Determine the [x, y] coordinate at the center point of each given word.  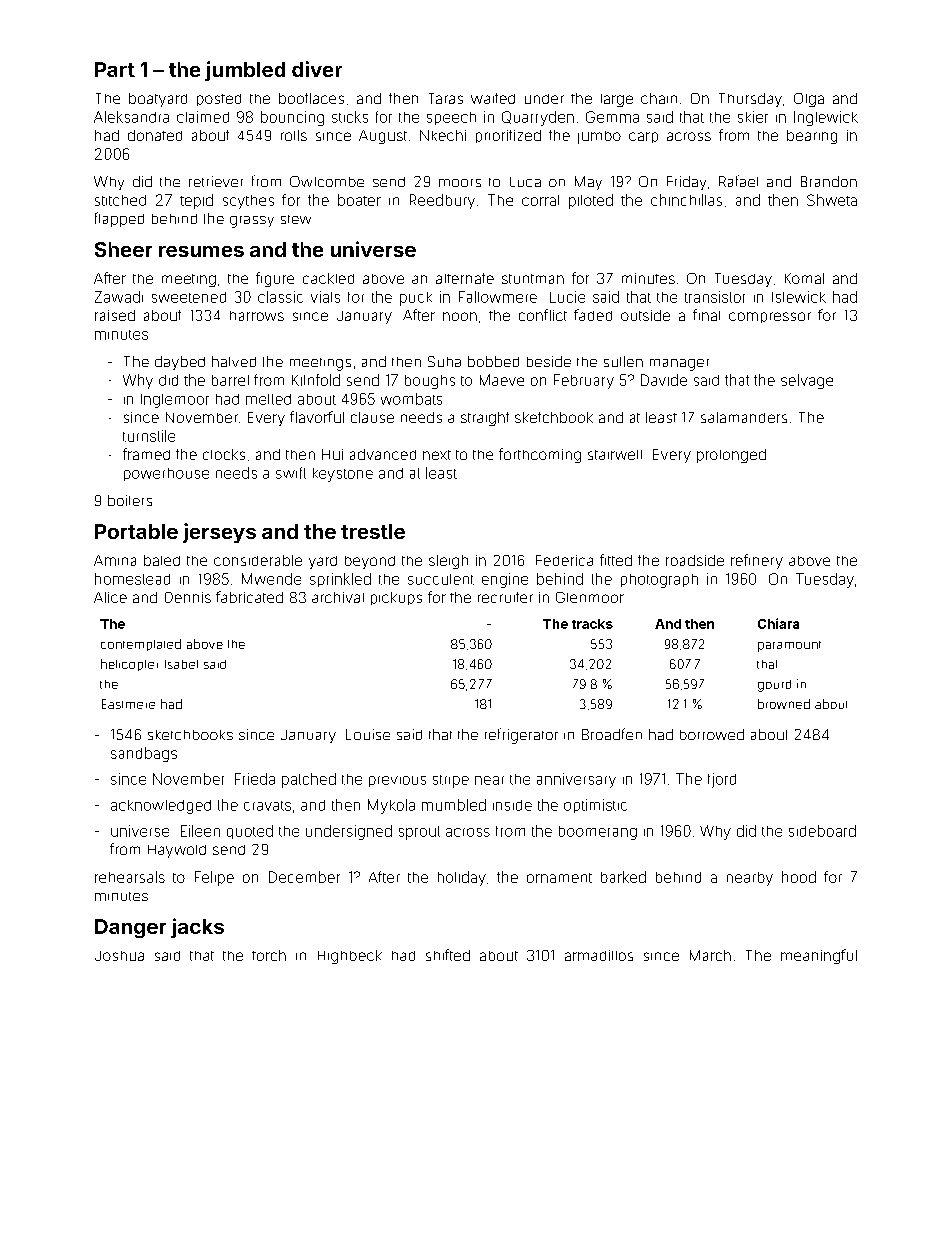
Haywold [177, 851]
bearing [812, 137]
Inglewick [826, 118]
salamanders [744, 417]
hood [799, 877]
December [304, 877]
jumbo [599, 137]
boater [359, 200]
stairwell [615, 455]
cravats [267, 806]
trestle [373, 531]
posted [219, 100]
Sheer [123, 249]
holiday [462, 878]
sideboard [822, 831]
